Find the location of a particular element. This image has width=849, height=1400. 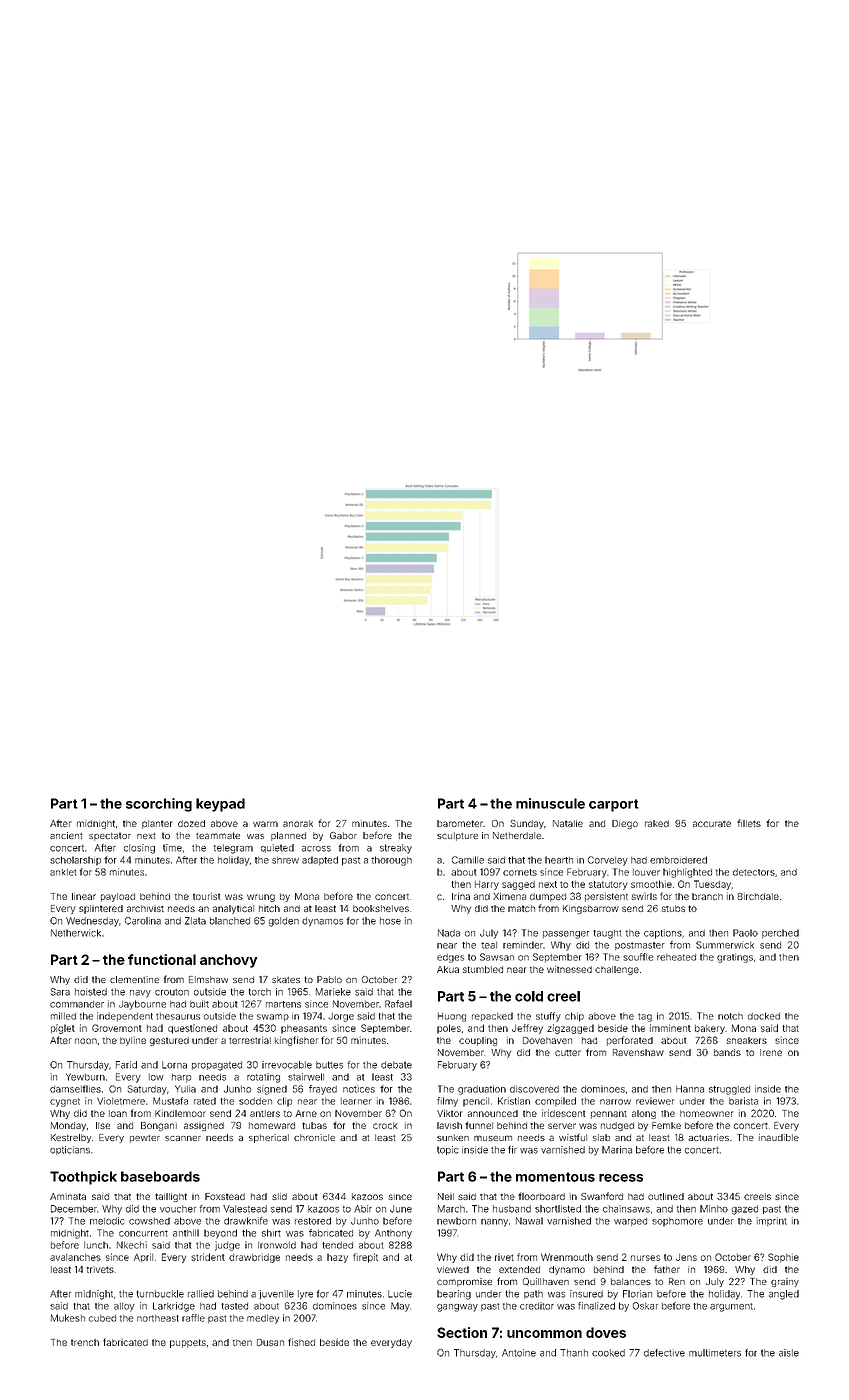

notices is located at coordinates (359, 1089).
